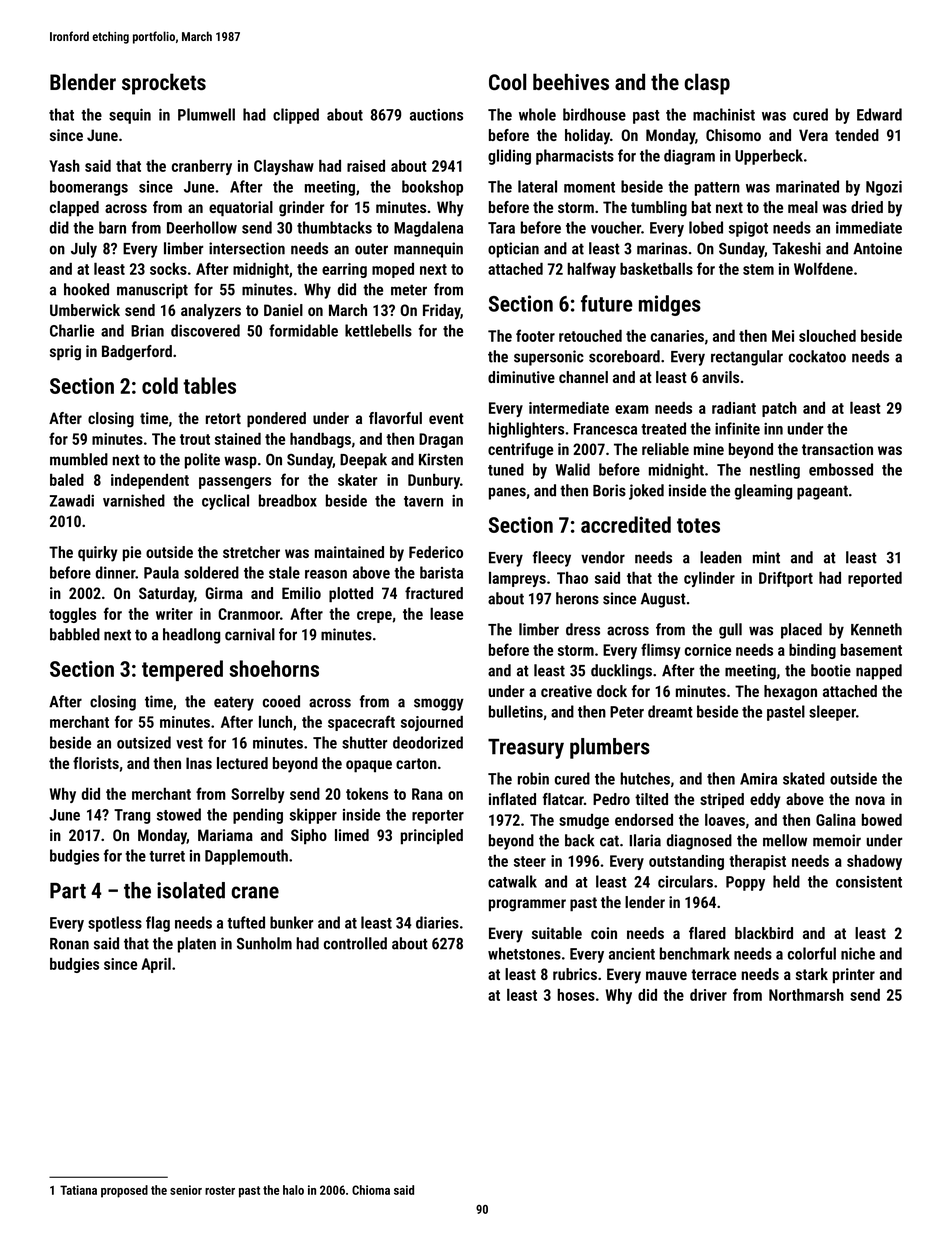  What do you see at coordinates (202, 167) in the screenshot?
I see `cranberry` at bounding box center [202, 167].
